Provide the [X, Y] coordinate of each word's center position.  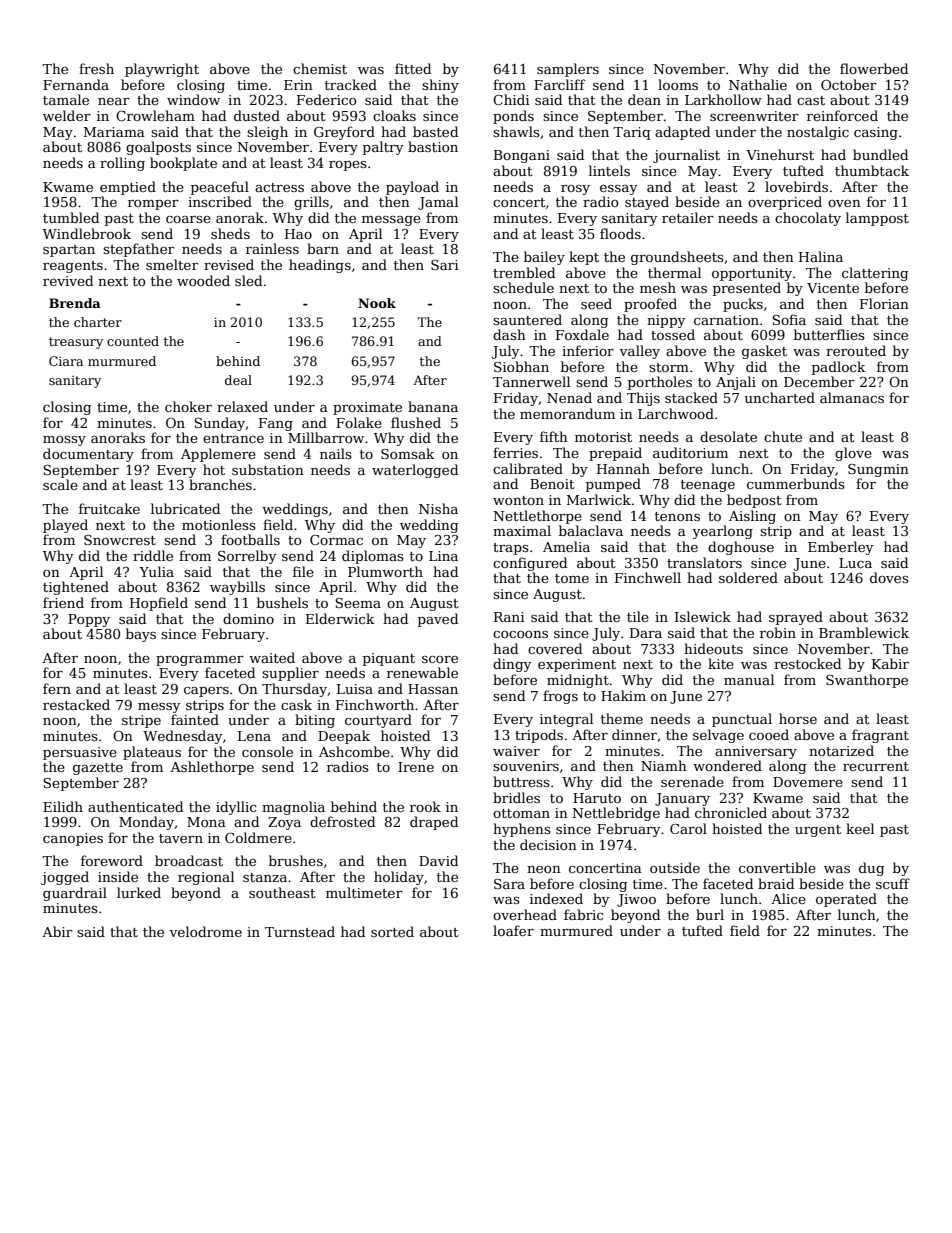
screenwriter [754, 116]
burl [710, 914]
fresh [96, 68]
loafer [513, 930]
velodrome [205, 931]
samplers [568, 70]
